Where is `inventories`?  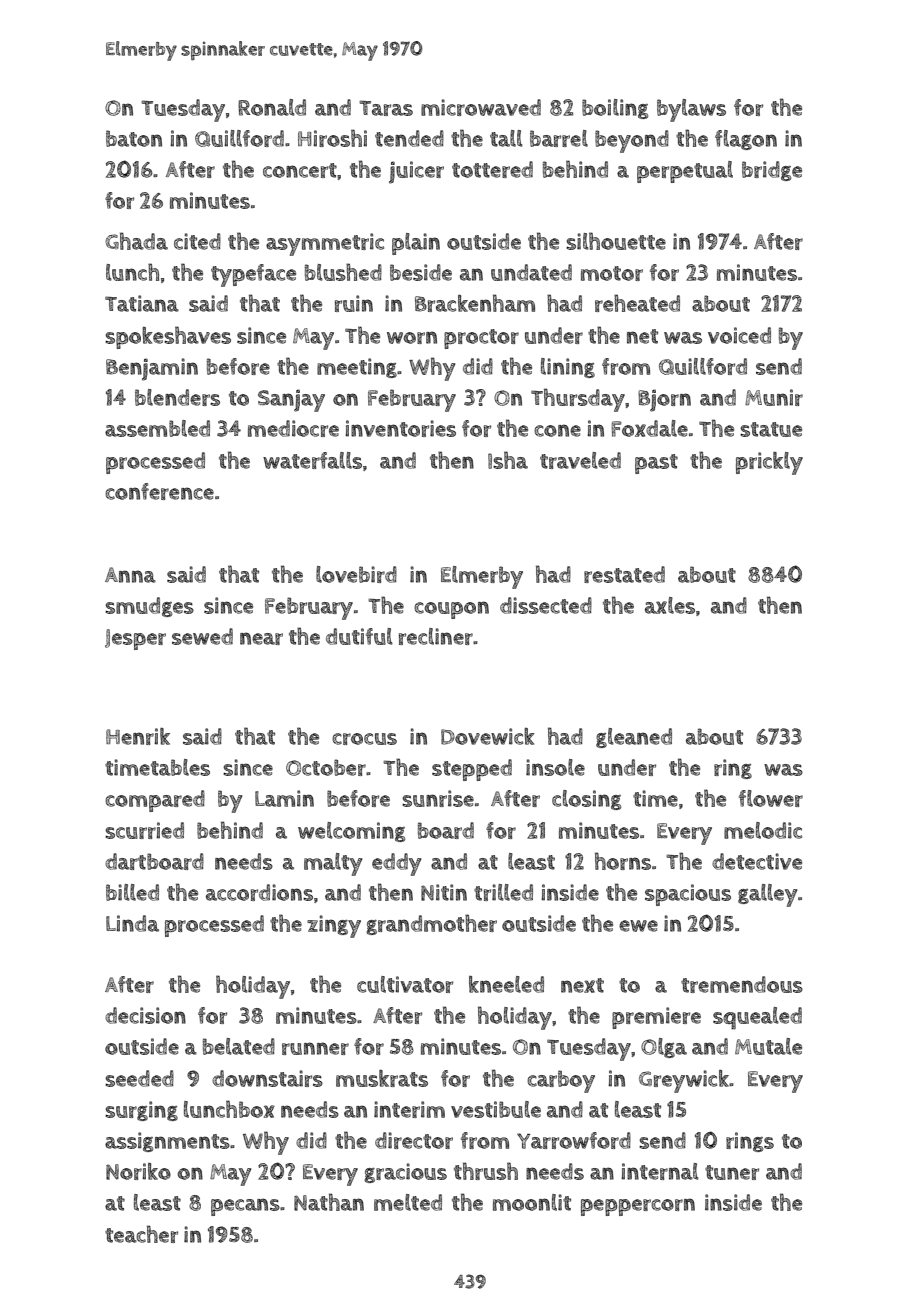 inventories is located at coordinates (400, 428).
